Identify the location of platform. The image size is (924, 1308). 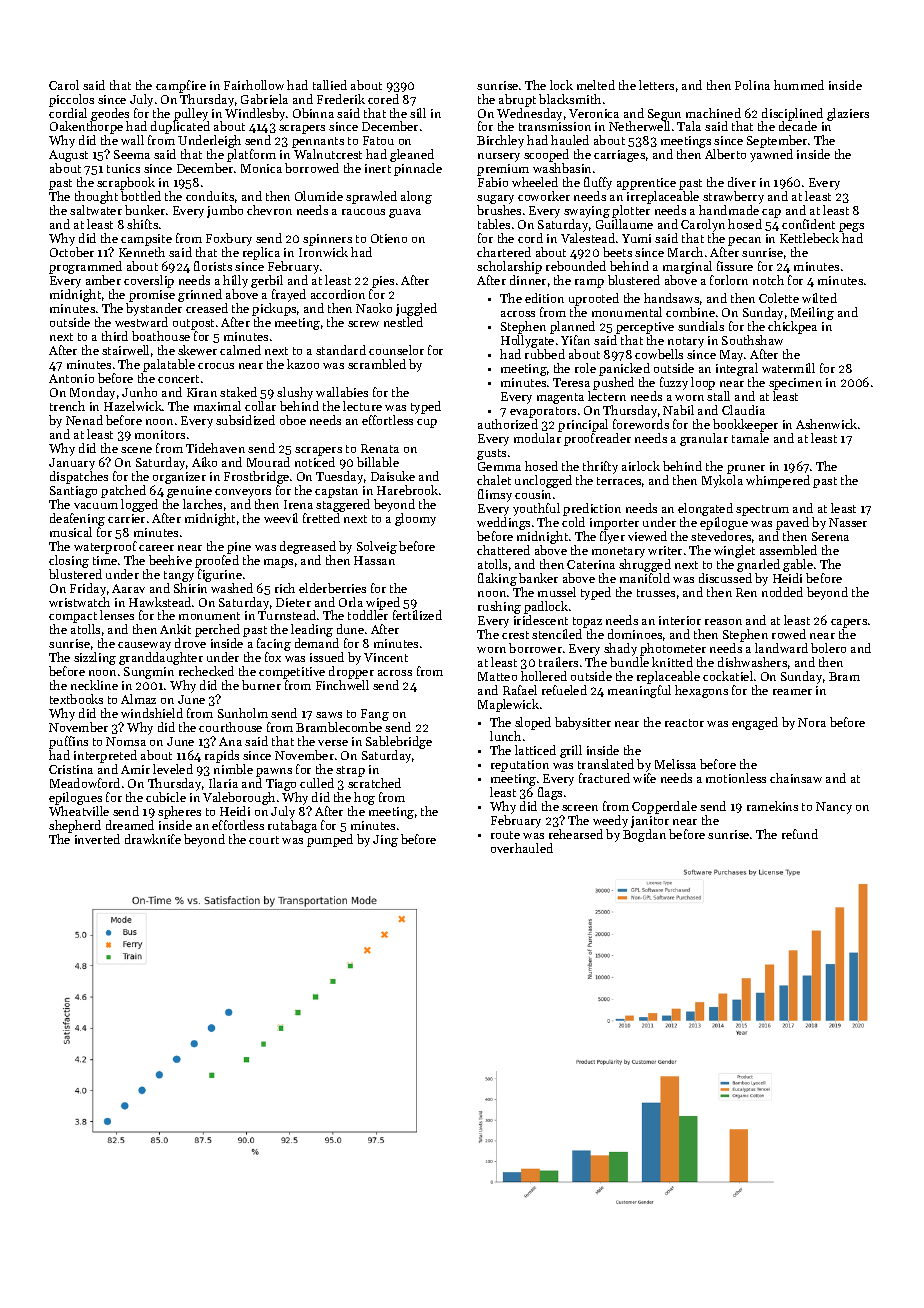
(251, 156).
